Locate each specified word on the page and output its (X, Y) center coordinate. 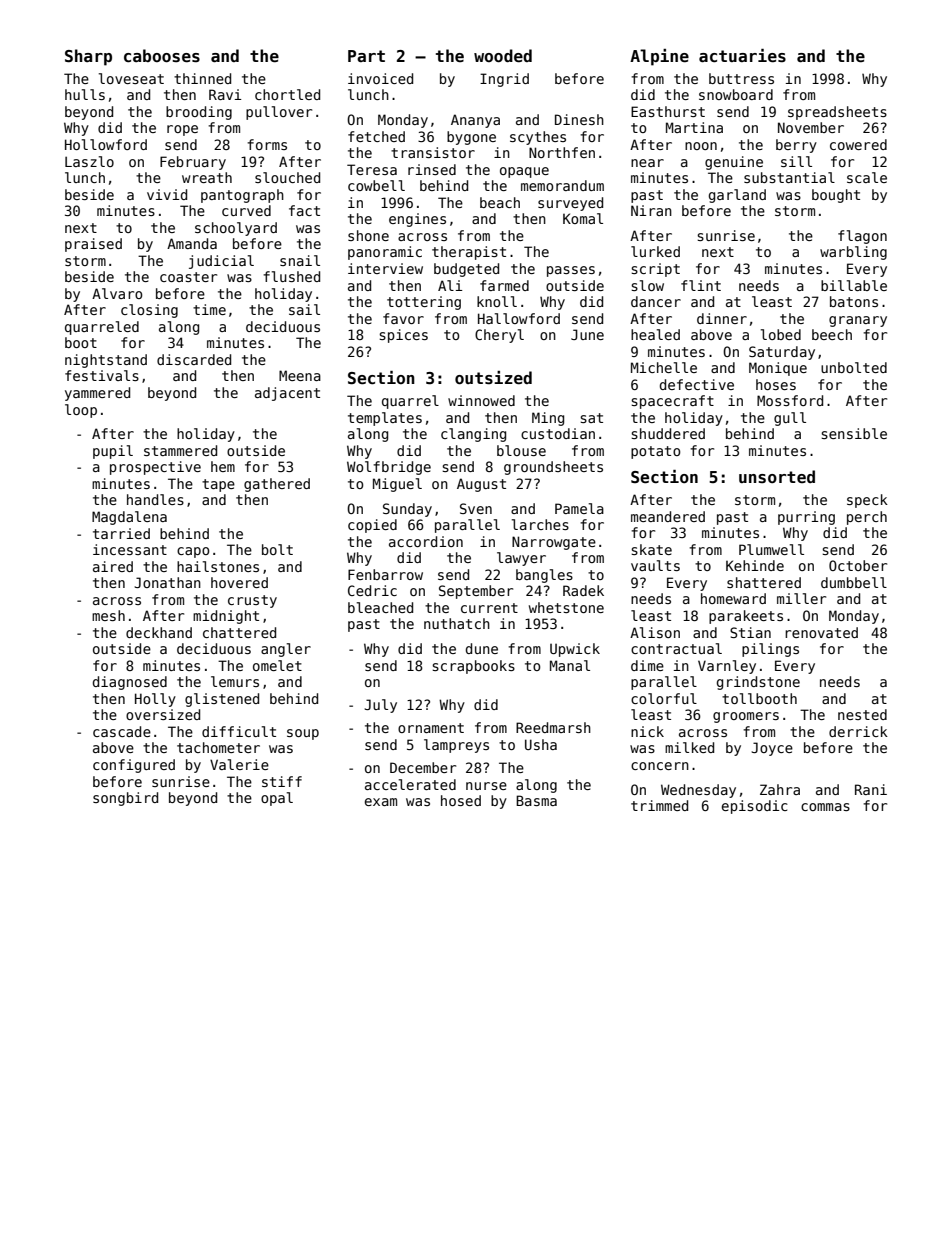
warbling (853, 253)
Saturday (782, 353)
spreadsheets (837, 113)
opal (277, 799)
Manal (570, 665)
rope (182, 130)
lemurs (235, 681)
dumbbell (854, 582)
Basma (536, 800)
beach (500, 202)
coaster (188, 277)
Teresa (372, 169)
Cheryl (499, 336)
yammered (97, 394)
